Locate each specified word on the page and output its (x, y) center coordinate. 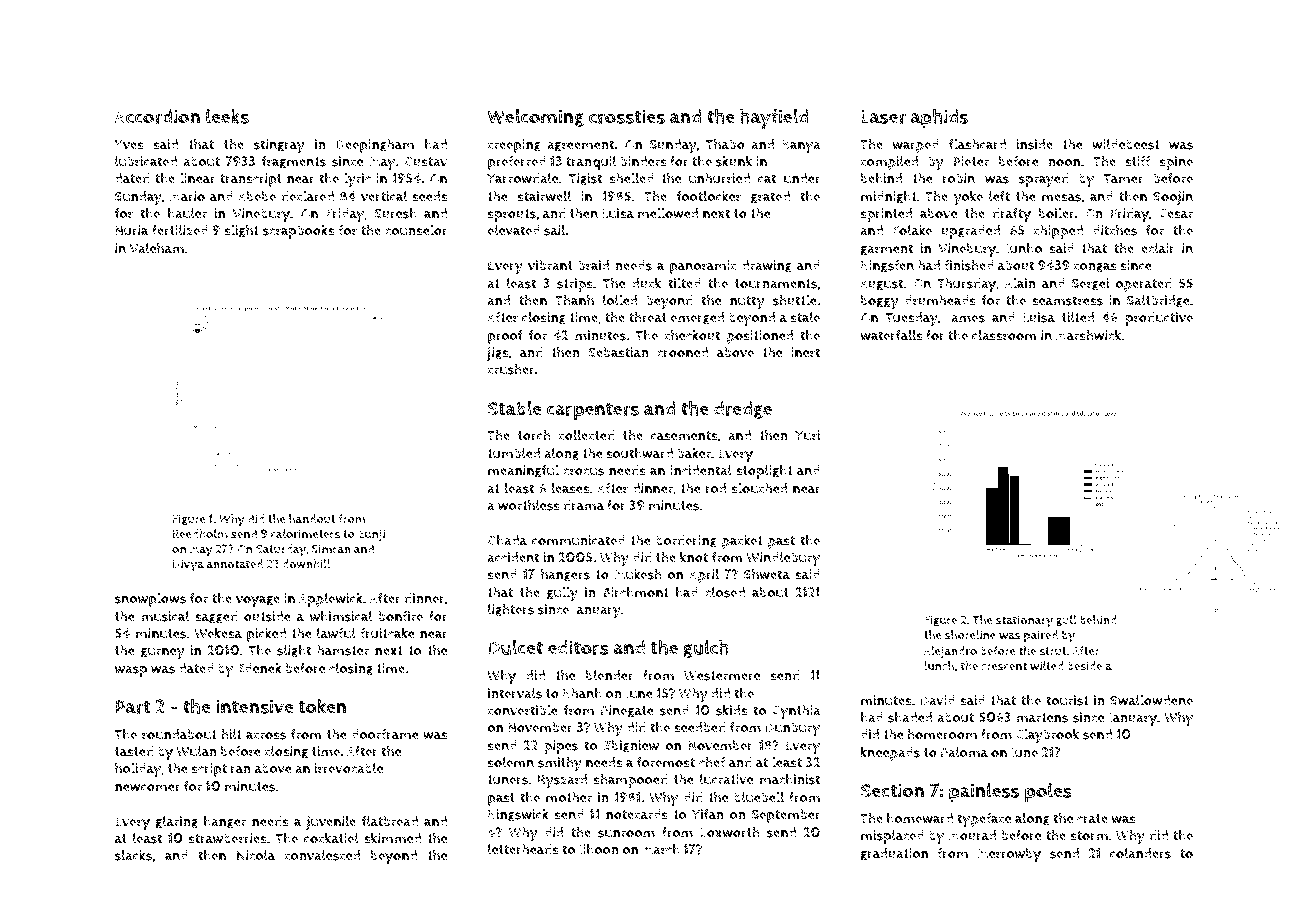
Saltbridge (1158, 301)
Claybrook (1047, 736)
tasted (134, 751)
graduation (894, 854)
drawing (767, 266)
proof (505, 337)
